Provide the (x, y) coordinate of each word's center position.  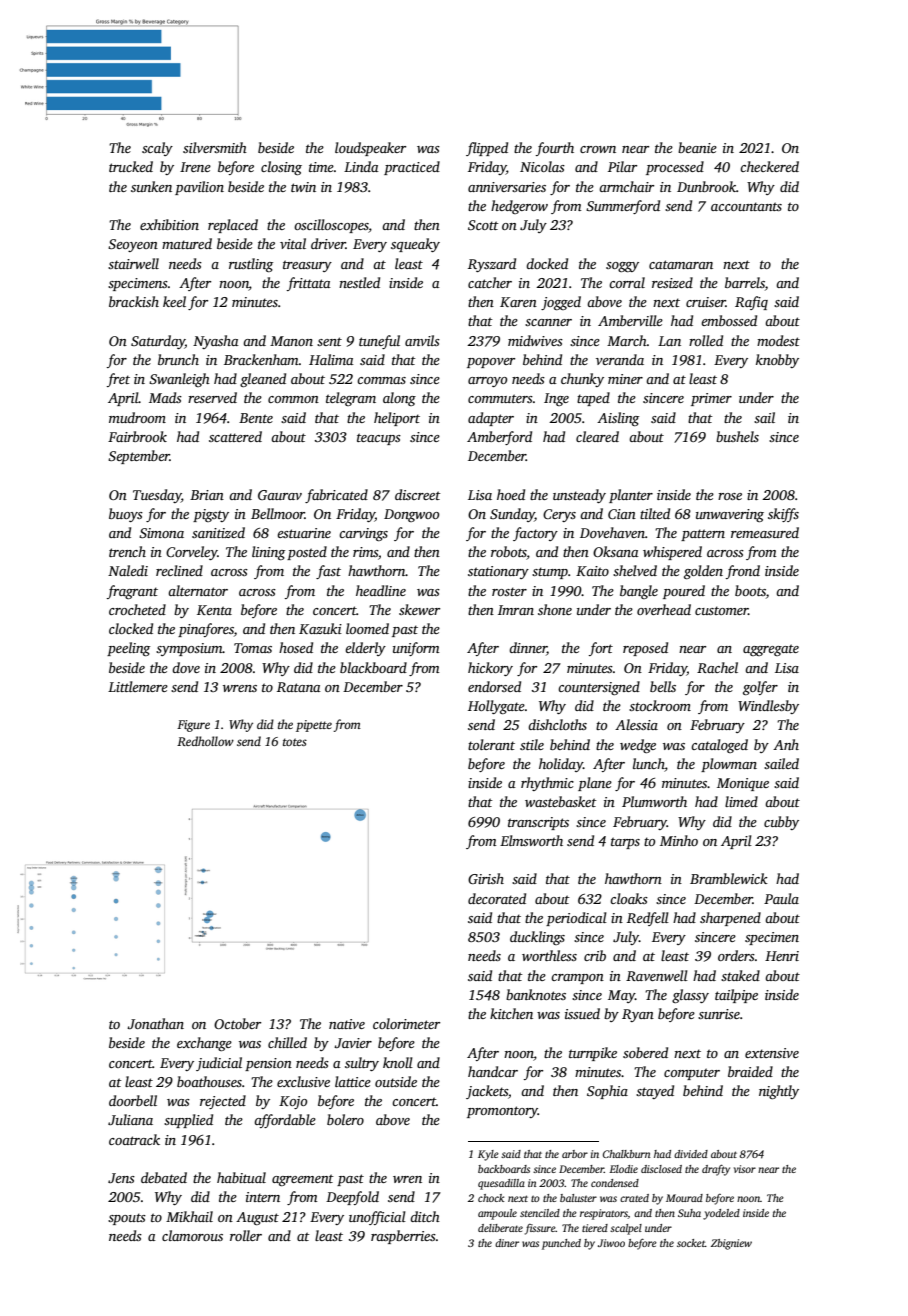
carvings (363, 534)
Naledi (128, 570)
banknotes (536, 994)
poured (684, 592)
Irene (195, 167)
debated (164, 1177)
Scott (483, 225)
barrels (745, 282)
